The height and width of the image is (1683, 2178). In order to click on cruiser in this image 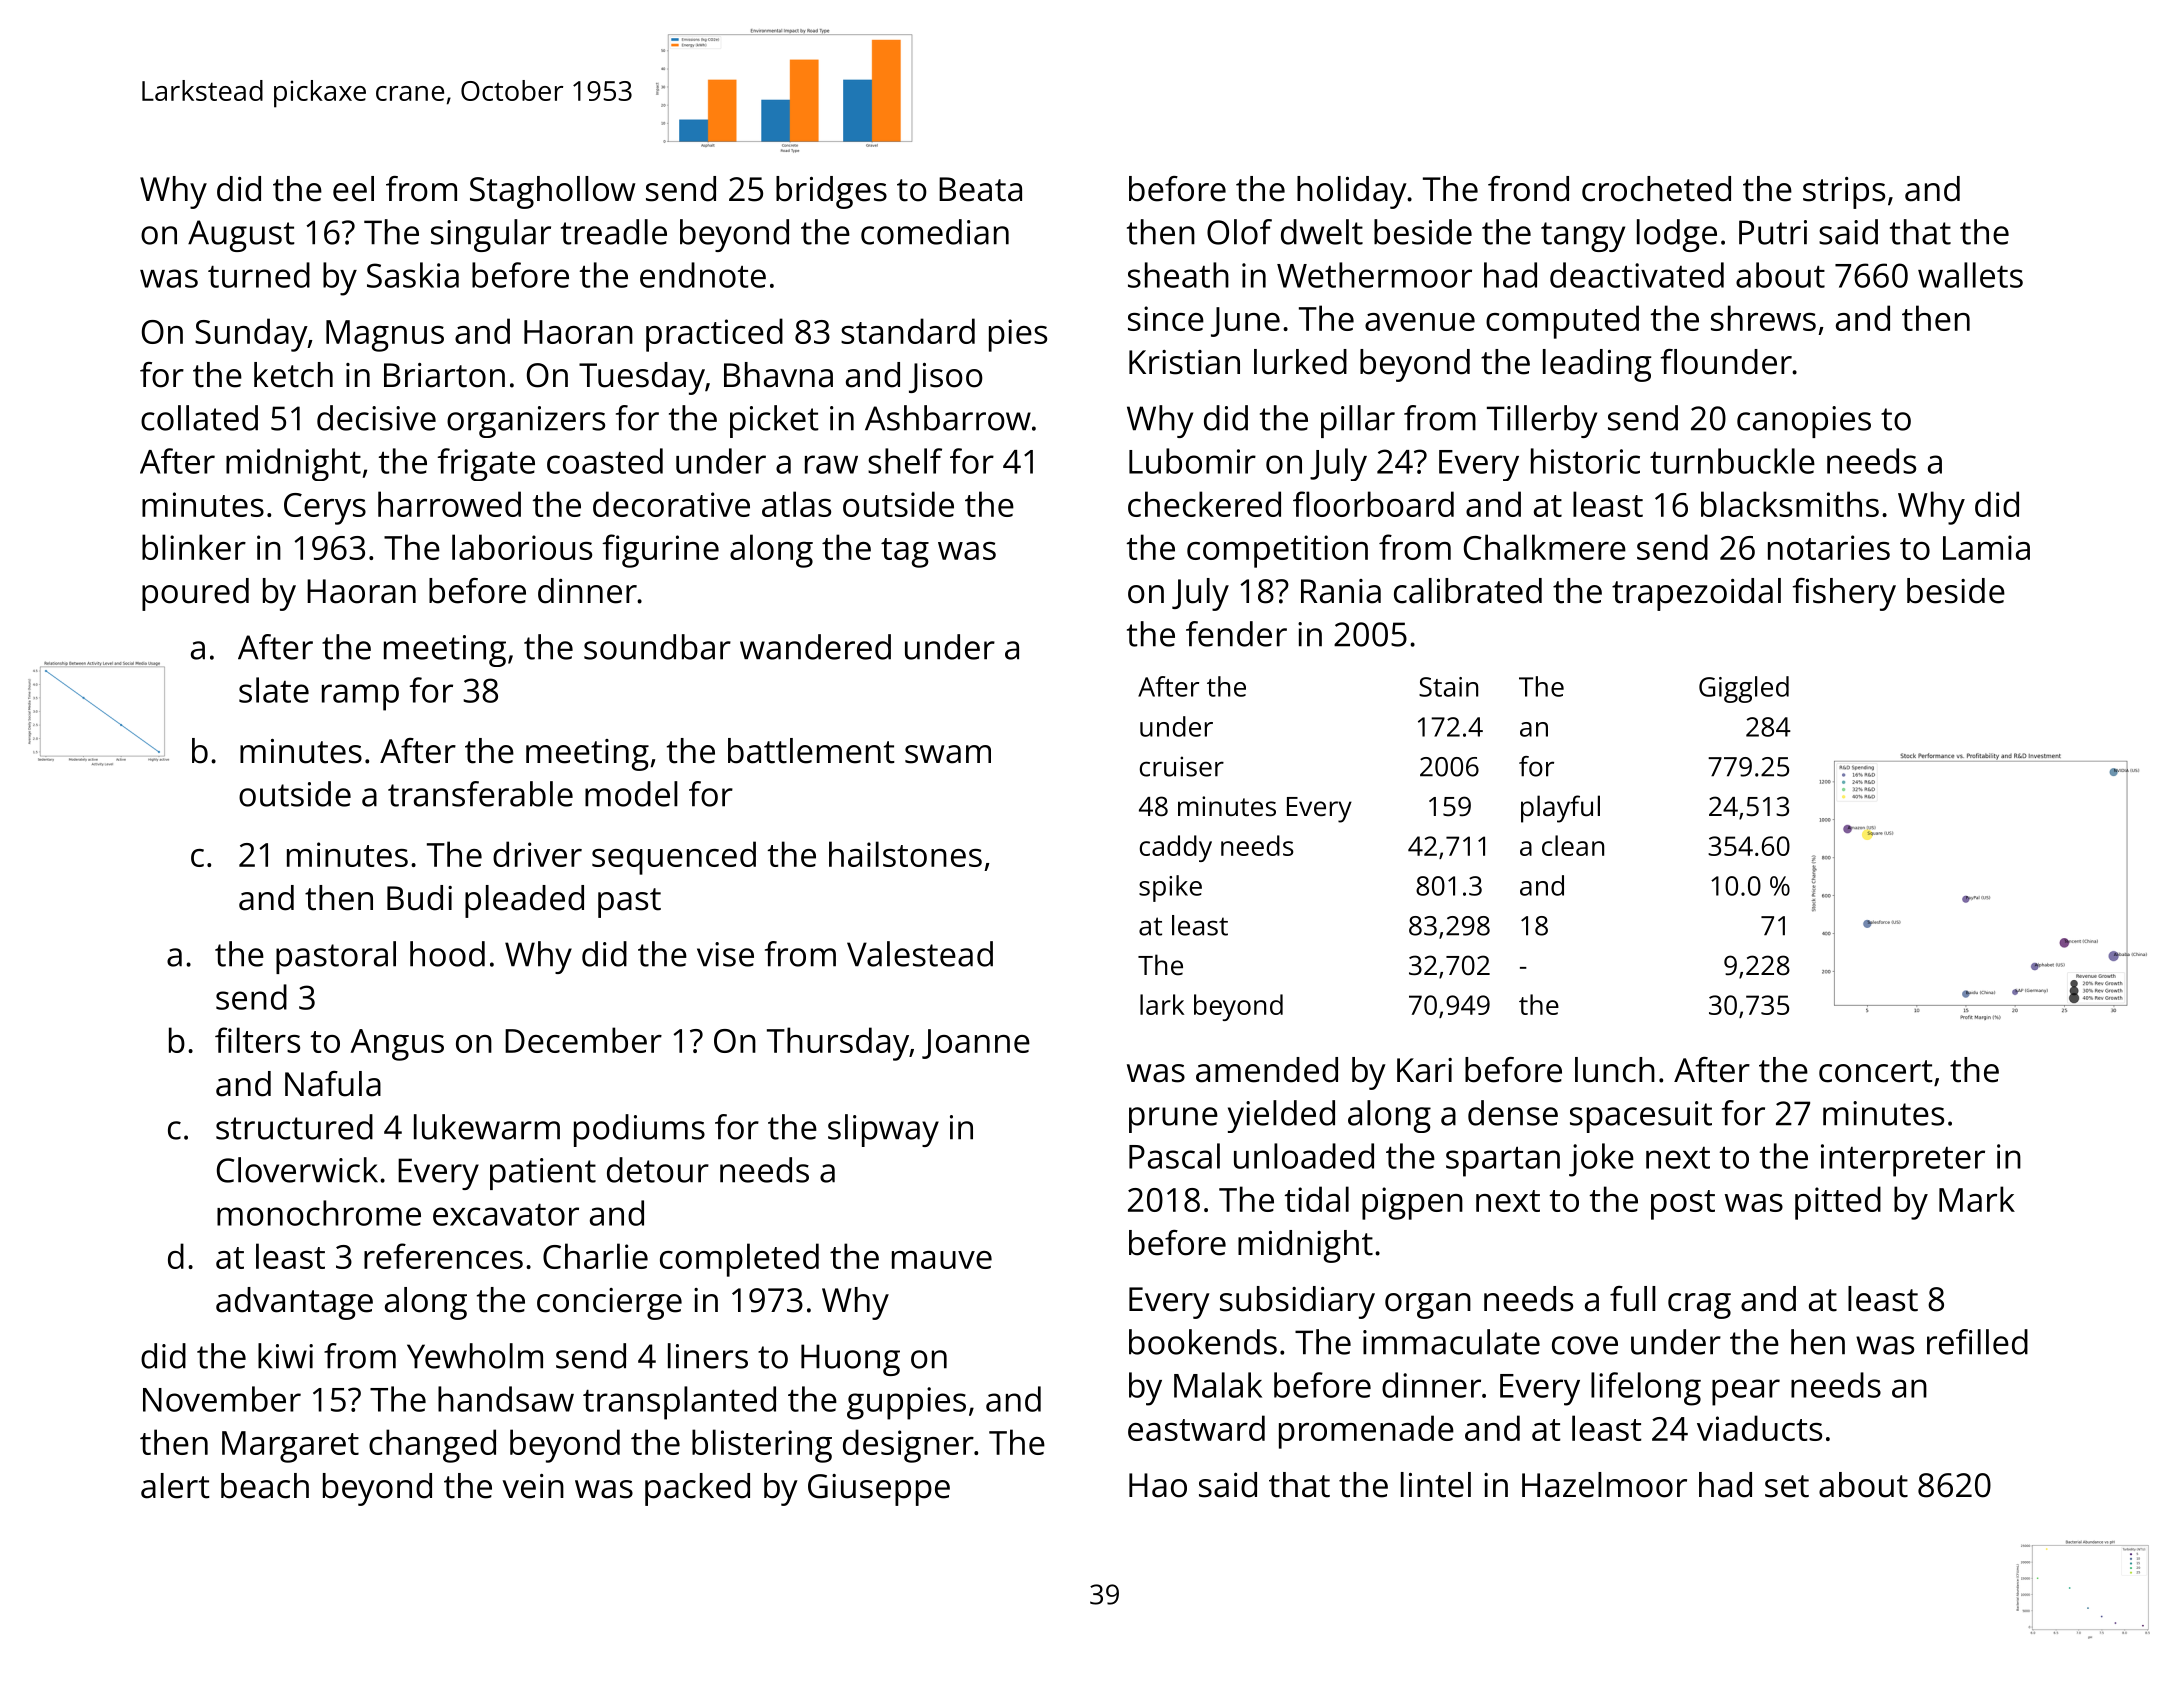, I will do `click(1182, 766)`.
